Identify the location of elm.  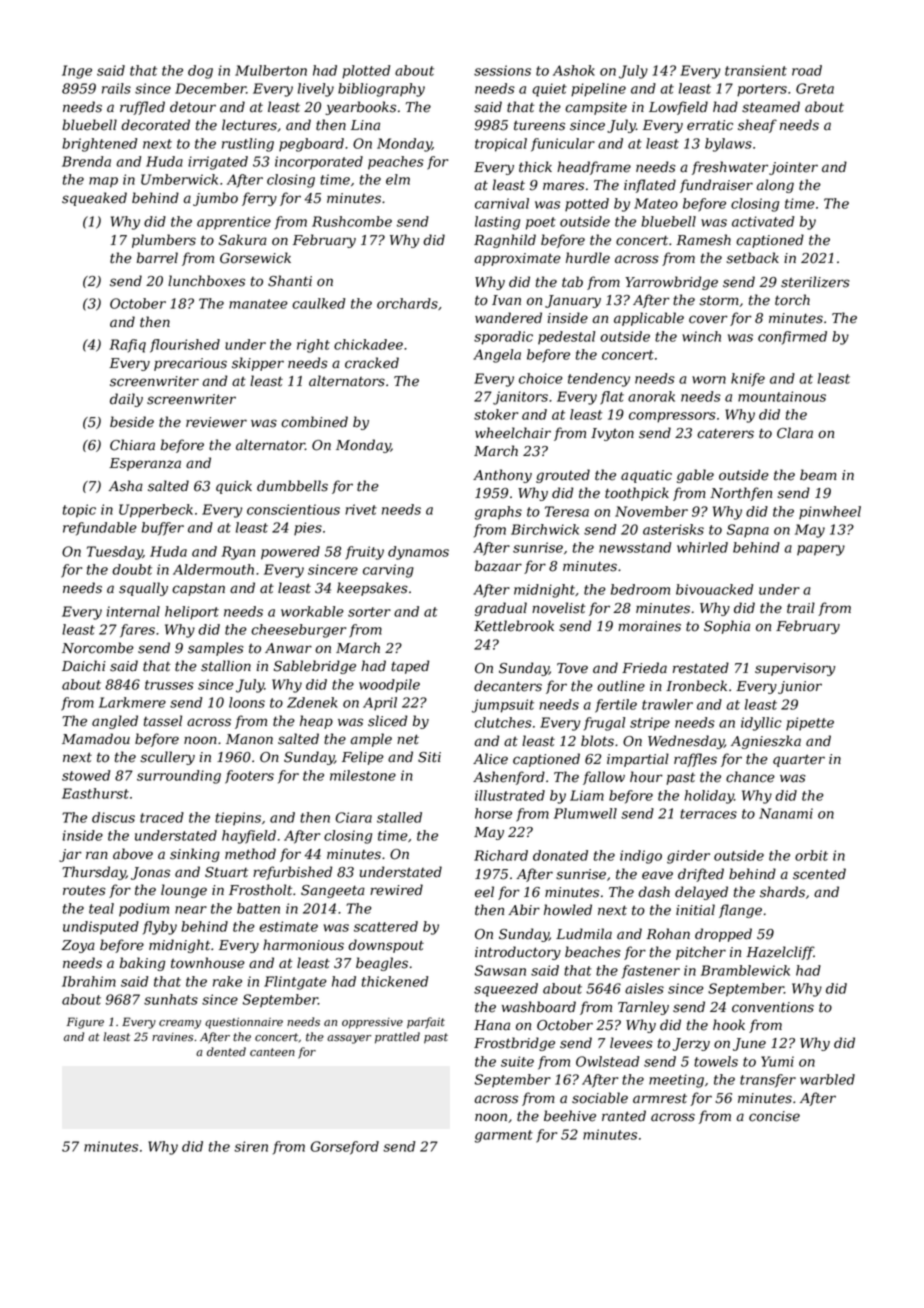
(398, 179).
